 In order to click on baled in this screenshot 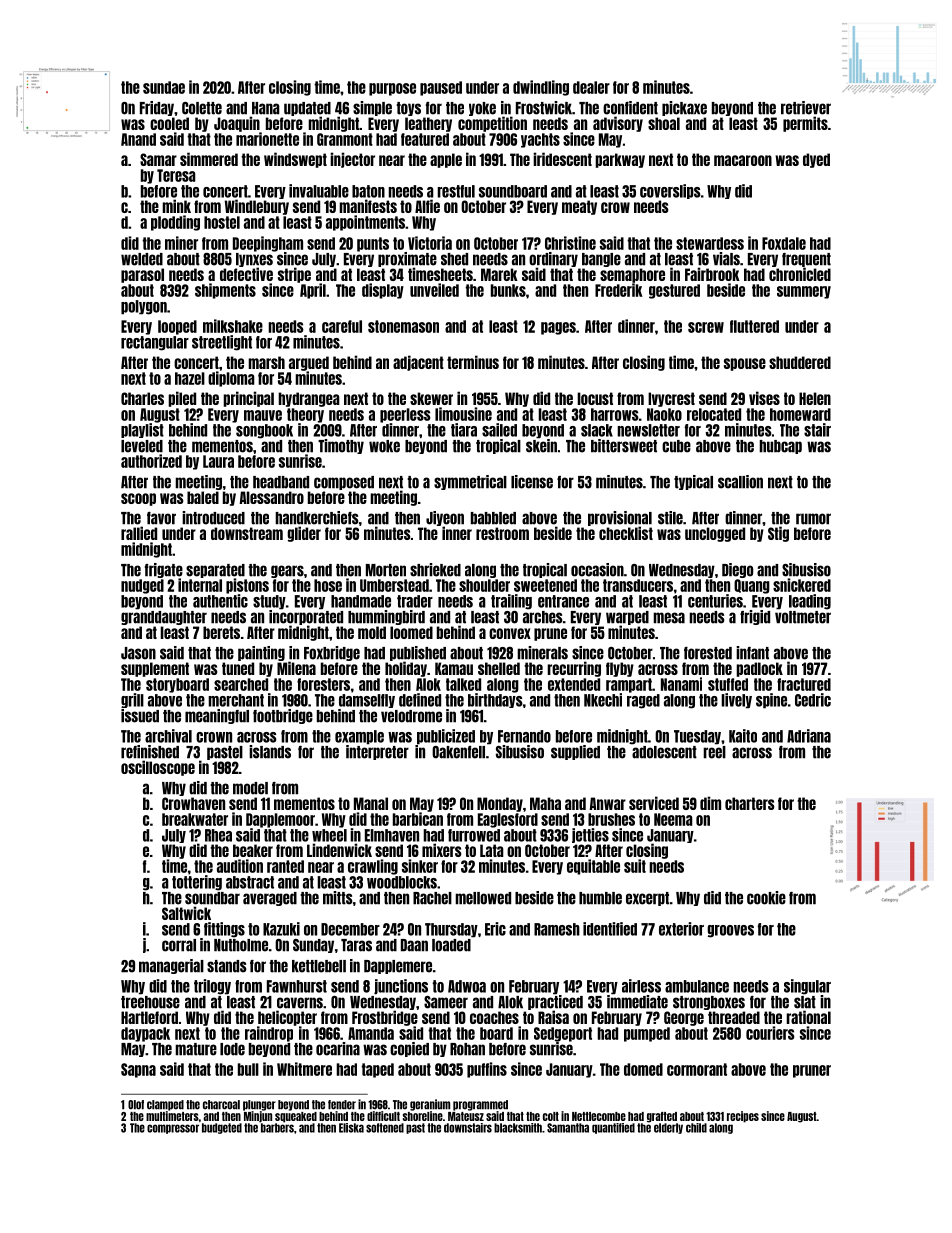, I will do `click(203, 497)`.
